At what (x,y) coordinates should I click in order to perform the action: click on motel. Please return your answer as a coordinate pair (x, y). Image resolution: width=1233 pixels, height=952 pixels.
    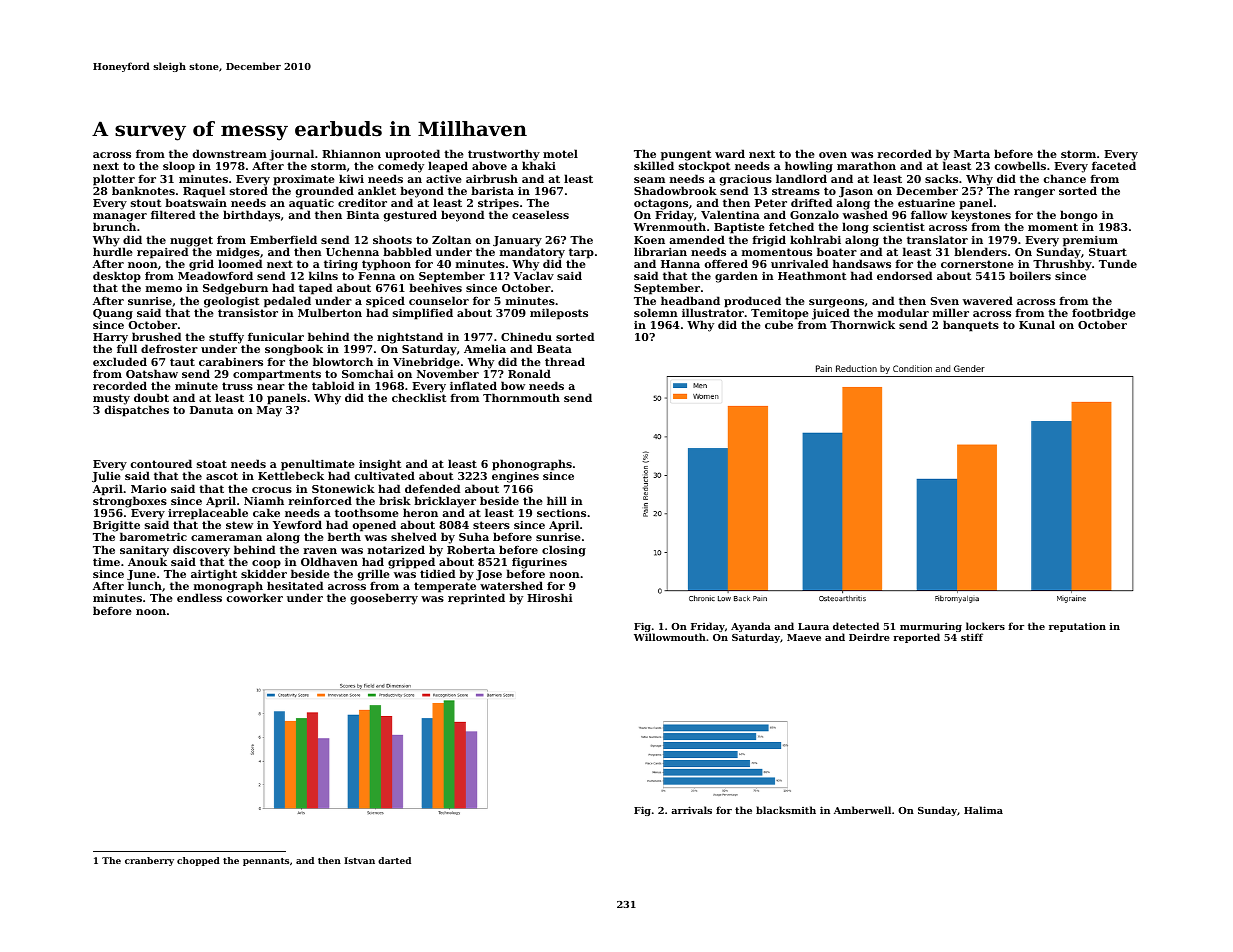
    Looking at the image, I should click on (560, 153).
